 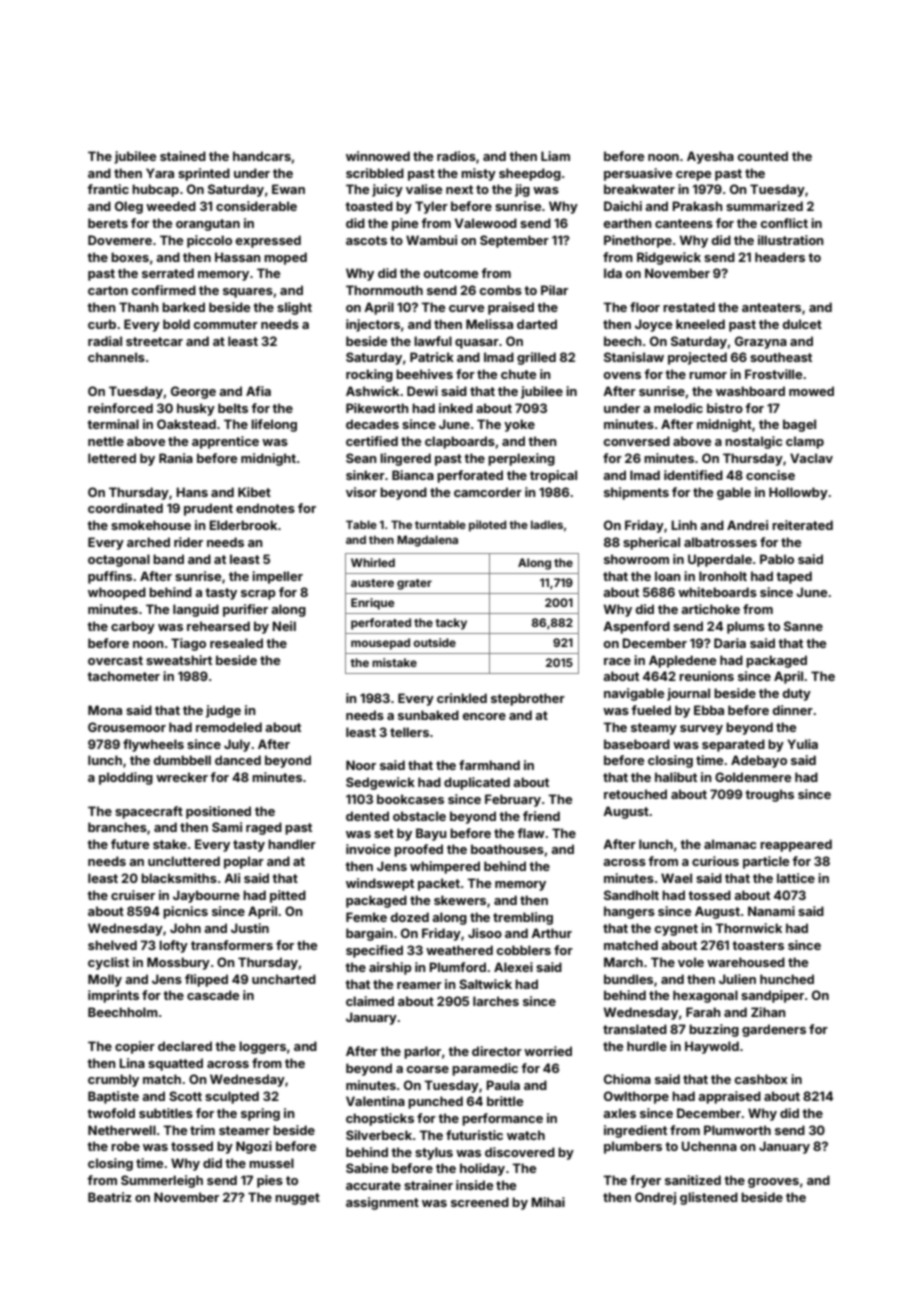 What do you see at coordinates (179, 660) in the screenshot?
I see `sweatshirt` at bounding box center [179, 660].
